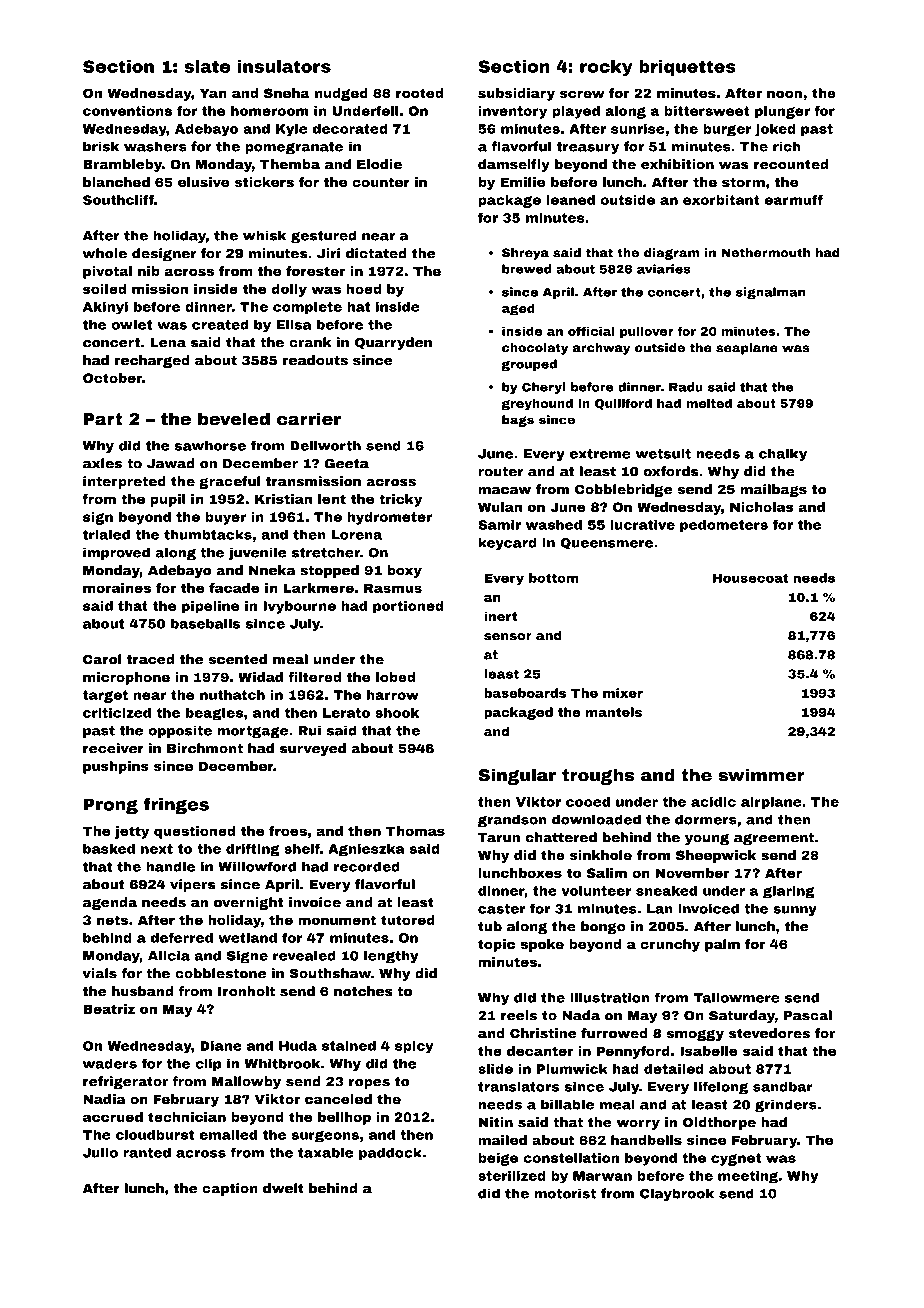  I want to click on beveled, so click(234, 419).
